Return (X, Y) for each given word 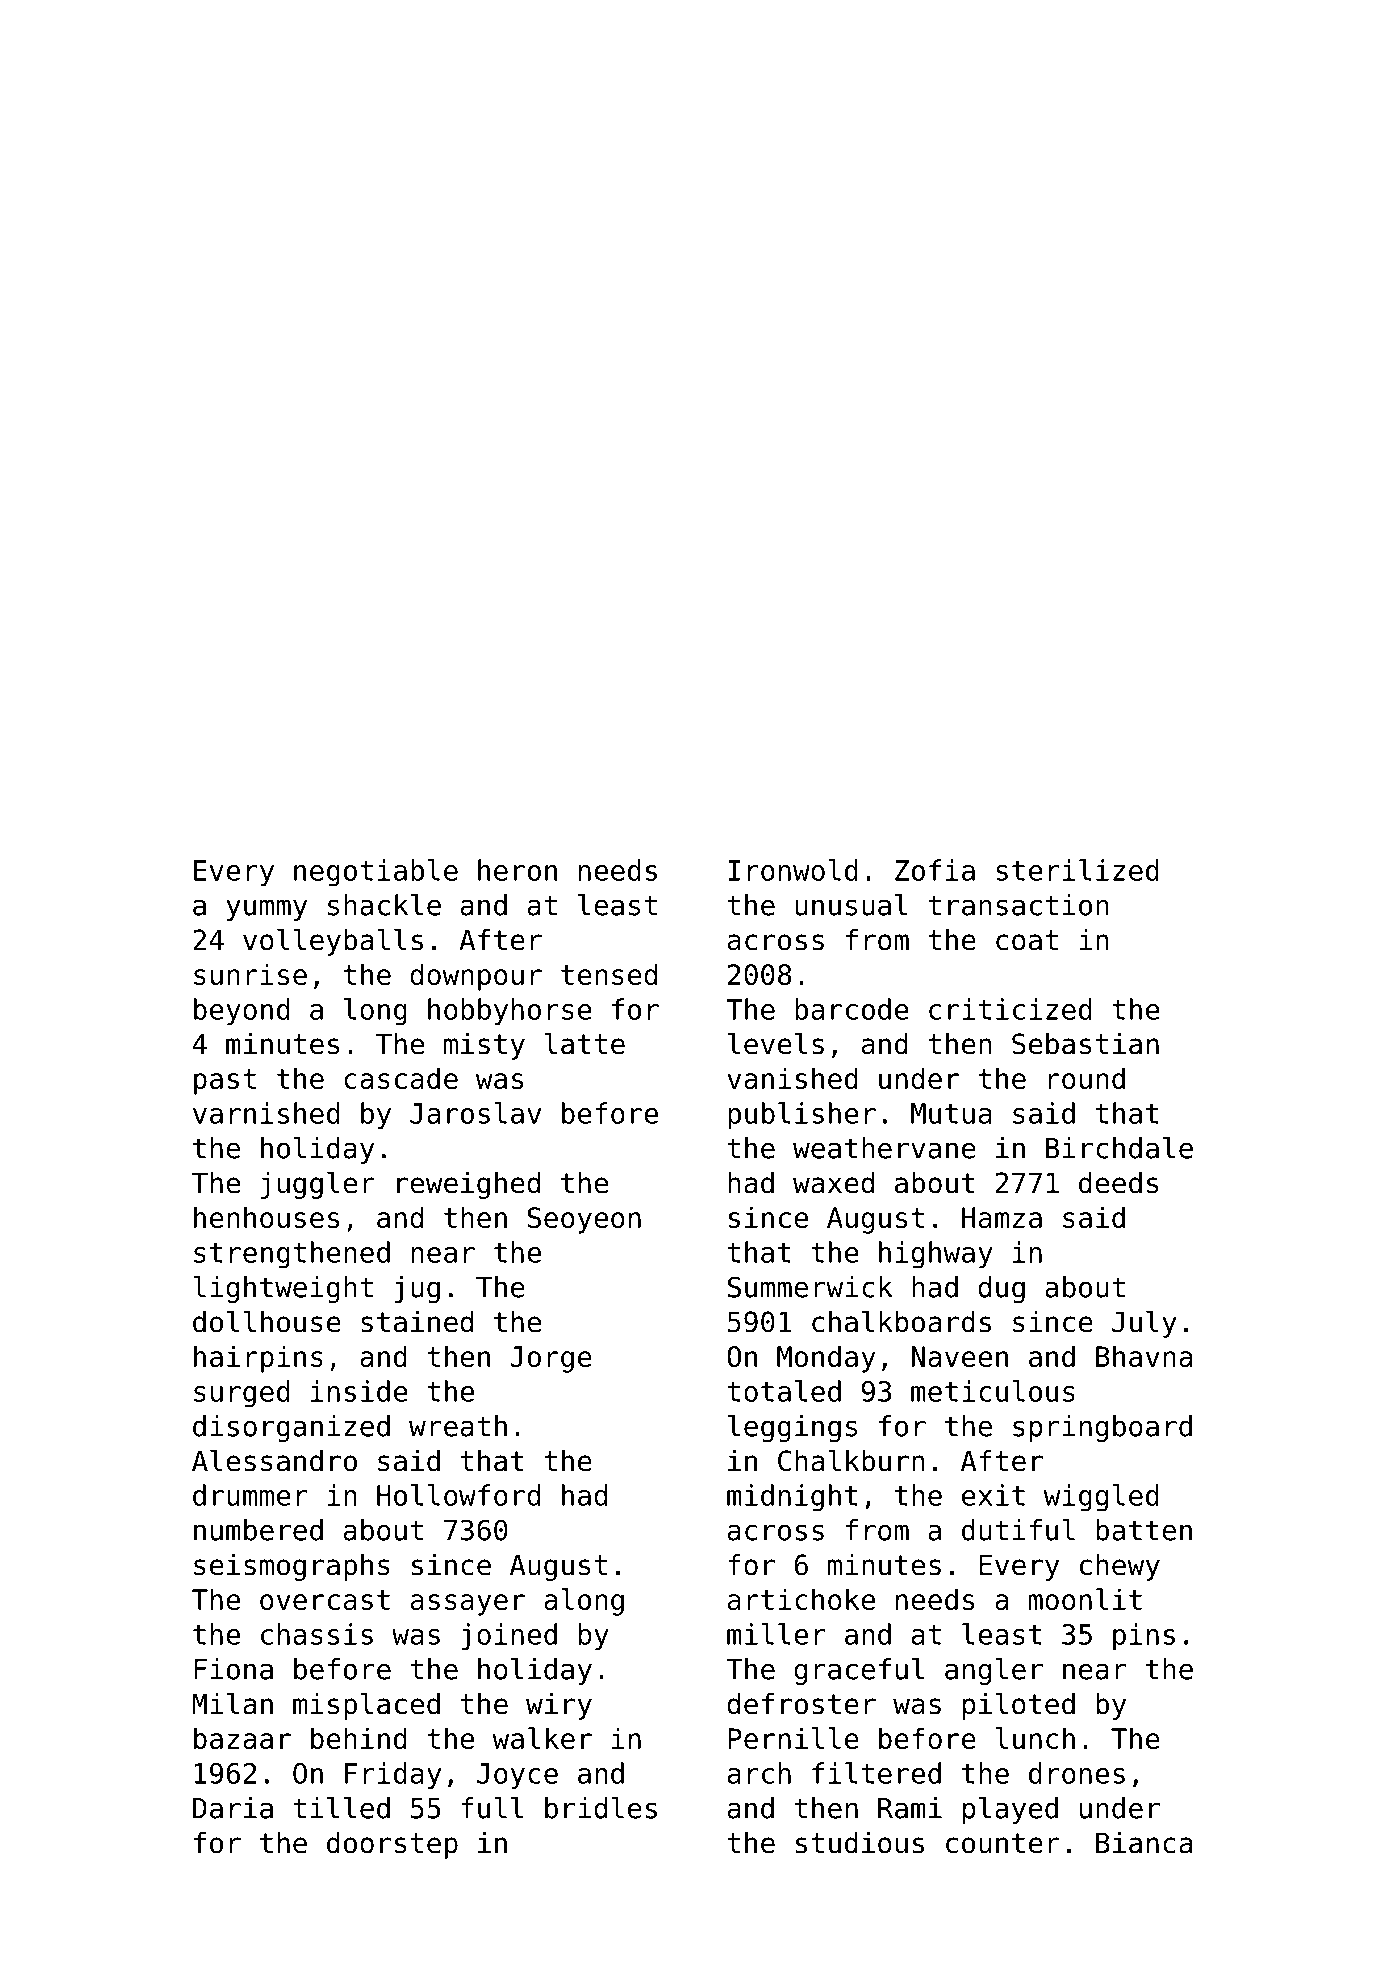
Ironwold (793, 870)
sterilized (1077, 870)
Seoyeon (584, 1220)
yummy (266, 910)
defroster (801, 1704)
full (492, 1808)
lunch (1035, 1738)
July (1144, 1324)
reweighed (468, 1185)
